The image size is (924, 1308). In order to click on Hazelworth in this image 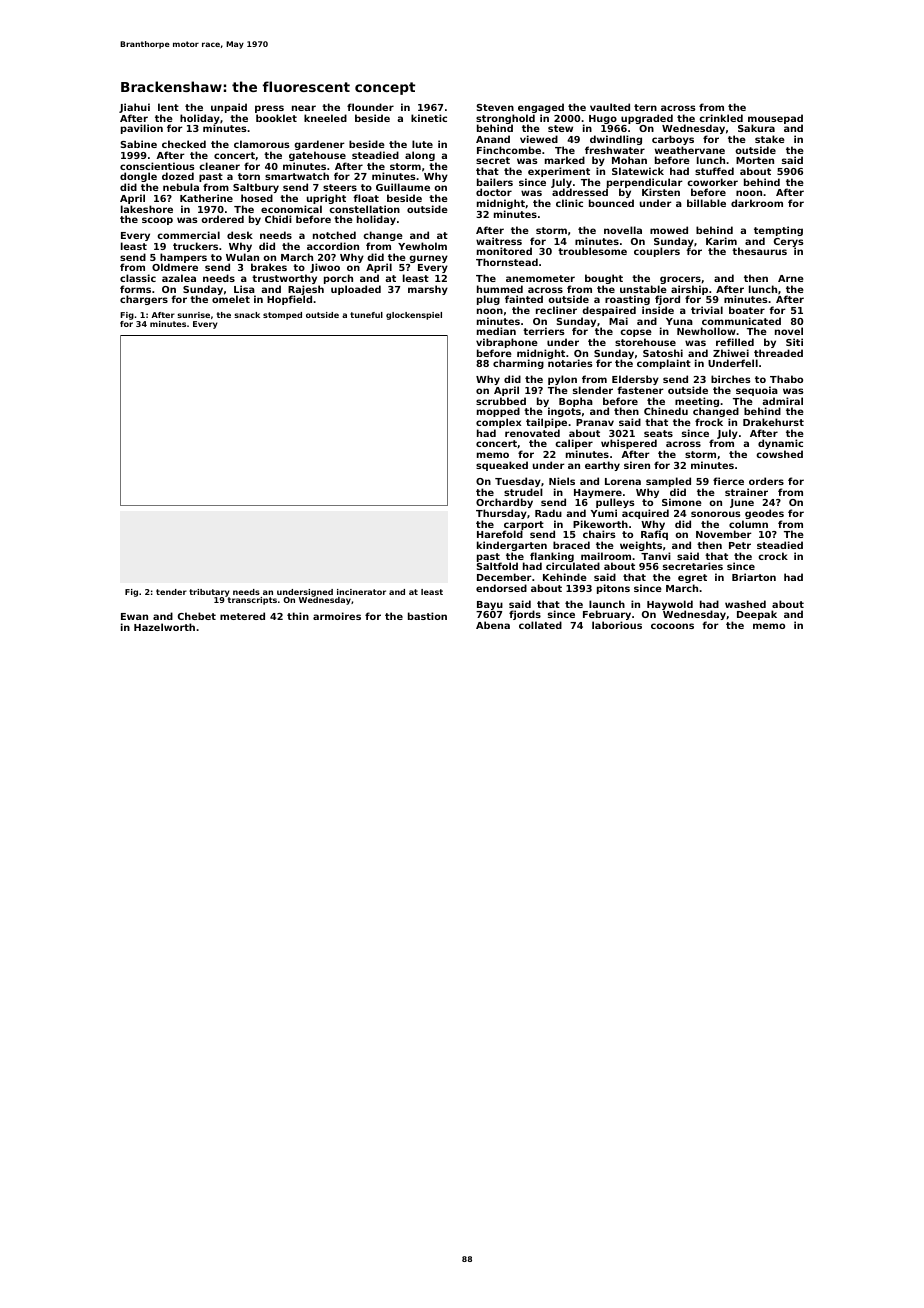, I will do `click(164, 627)`.
